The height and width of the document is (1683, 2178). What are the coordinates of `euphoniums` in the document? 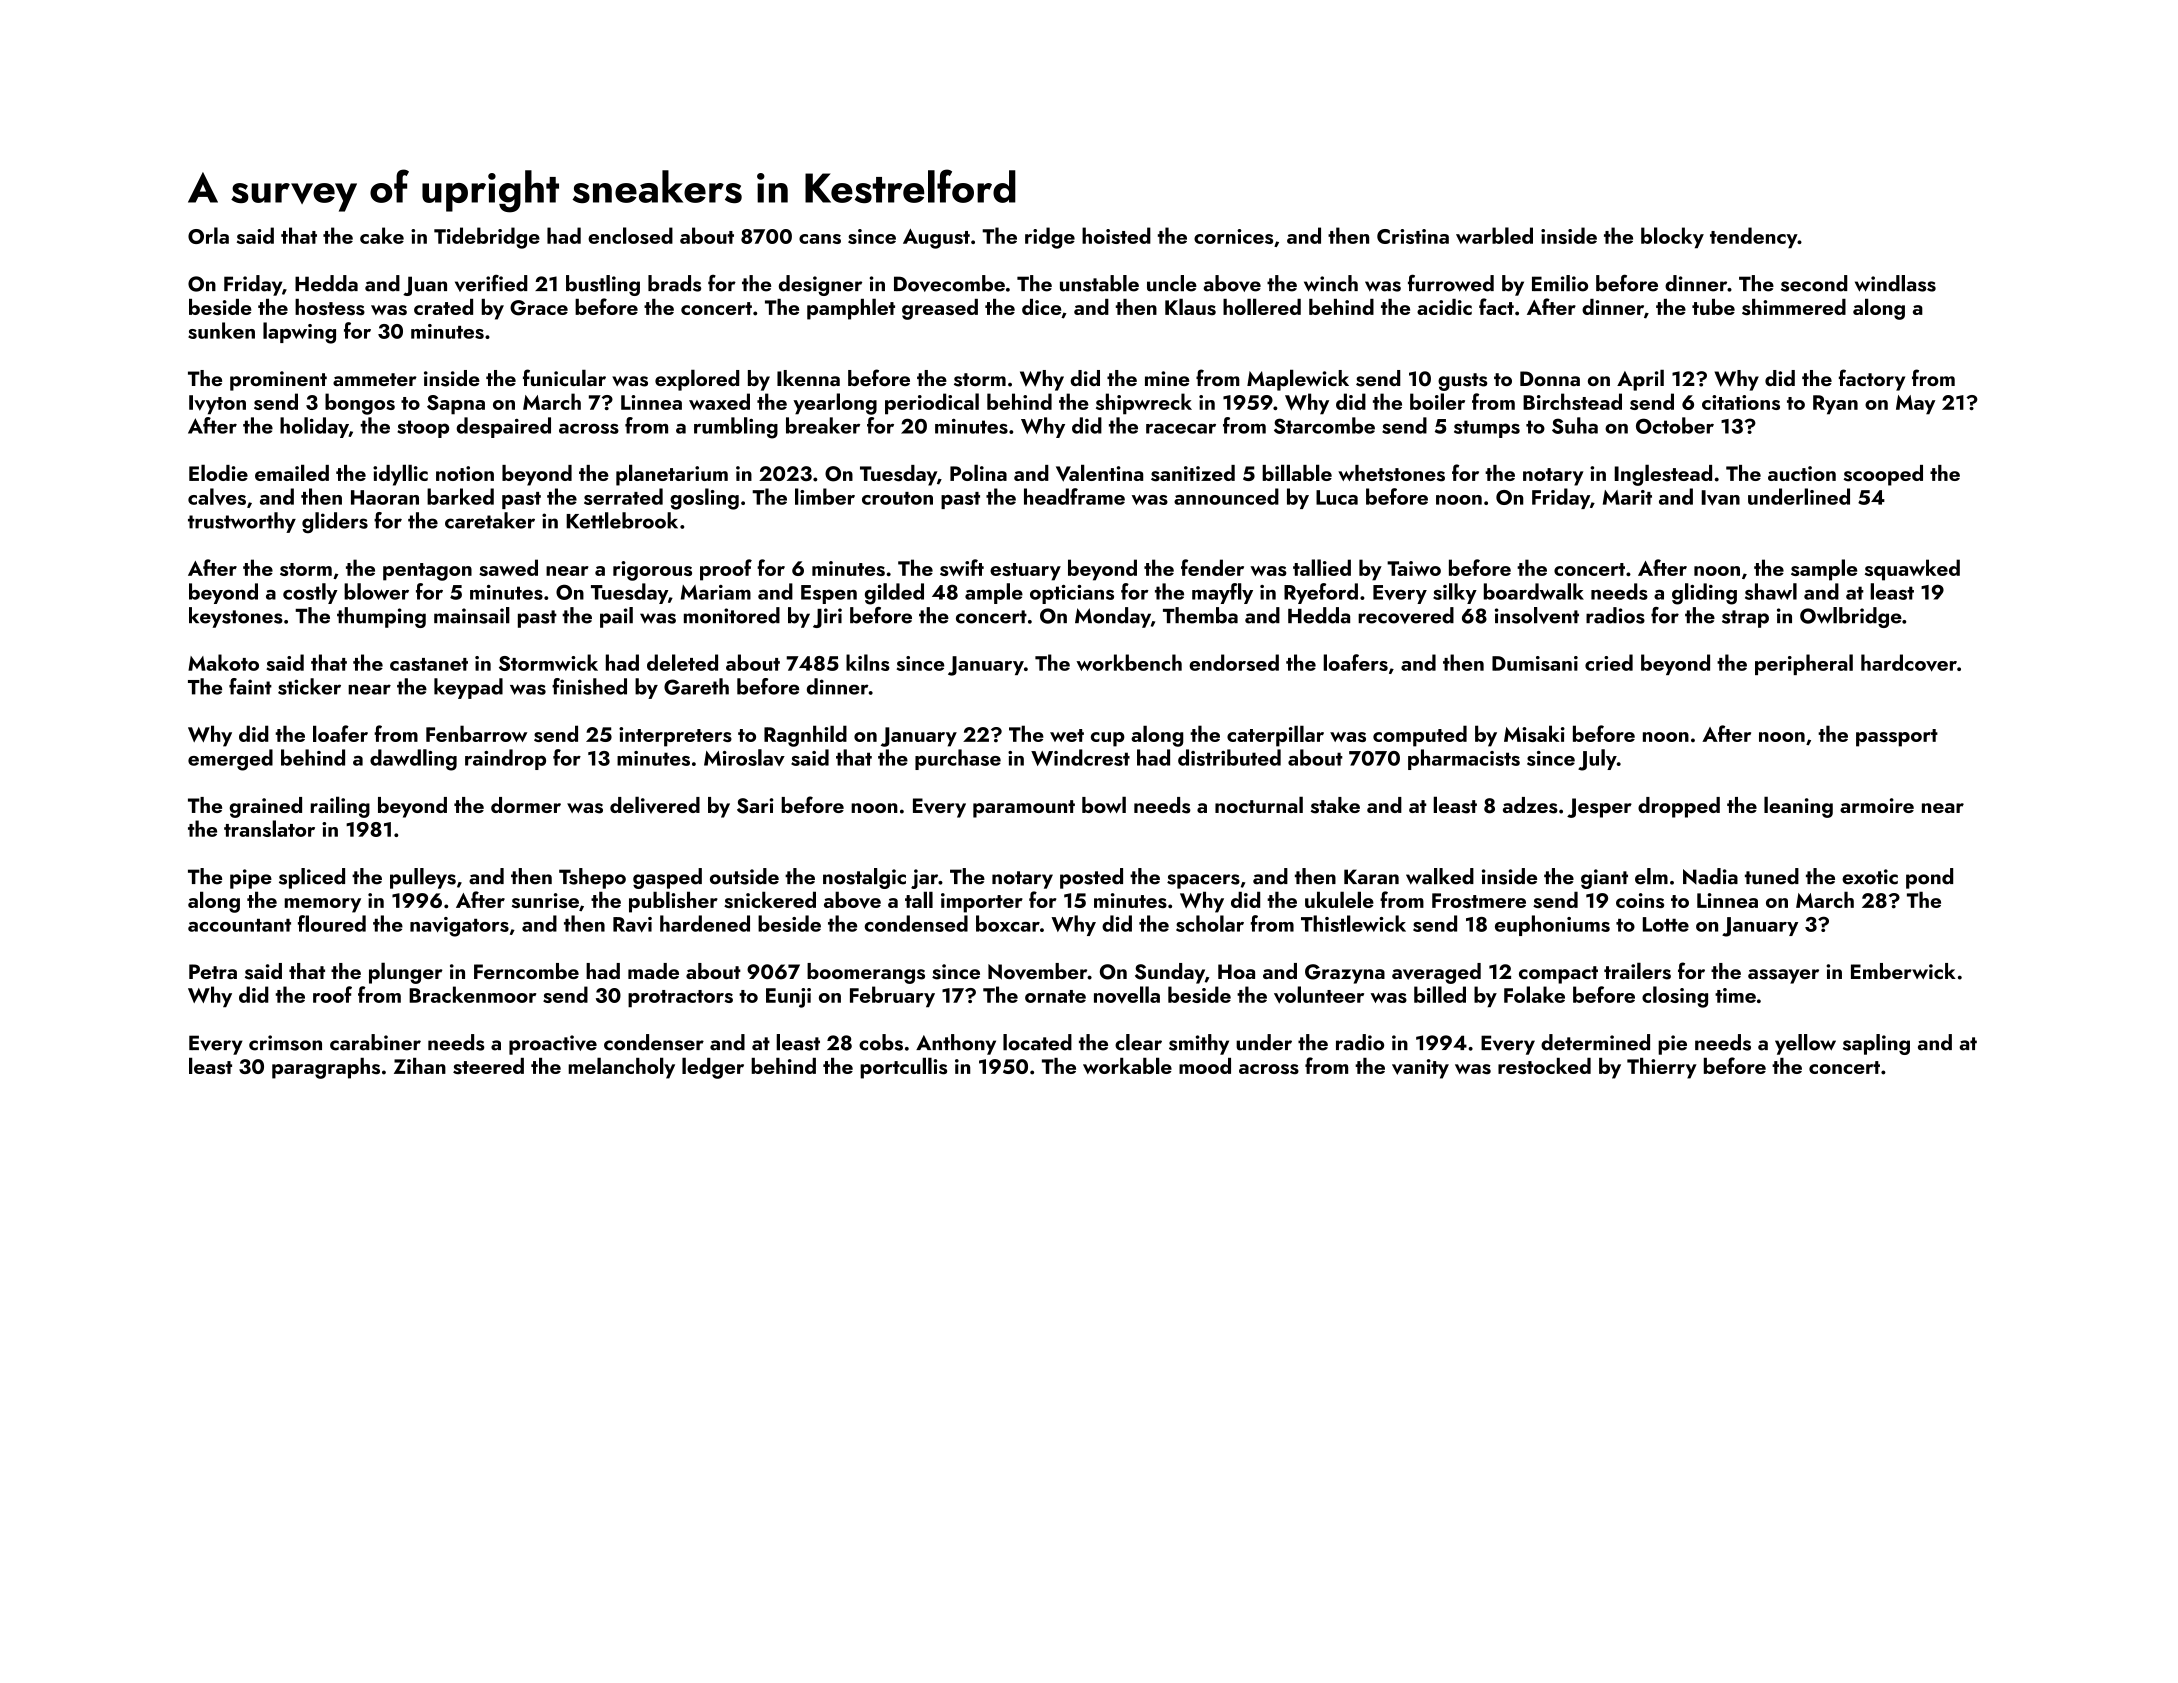 It's located at (1552, 925).
